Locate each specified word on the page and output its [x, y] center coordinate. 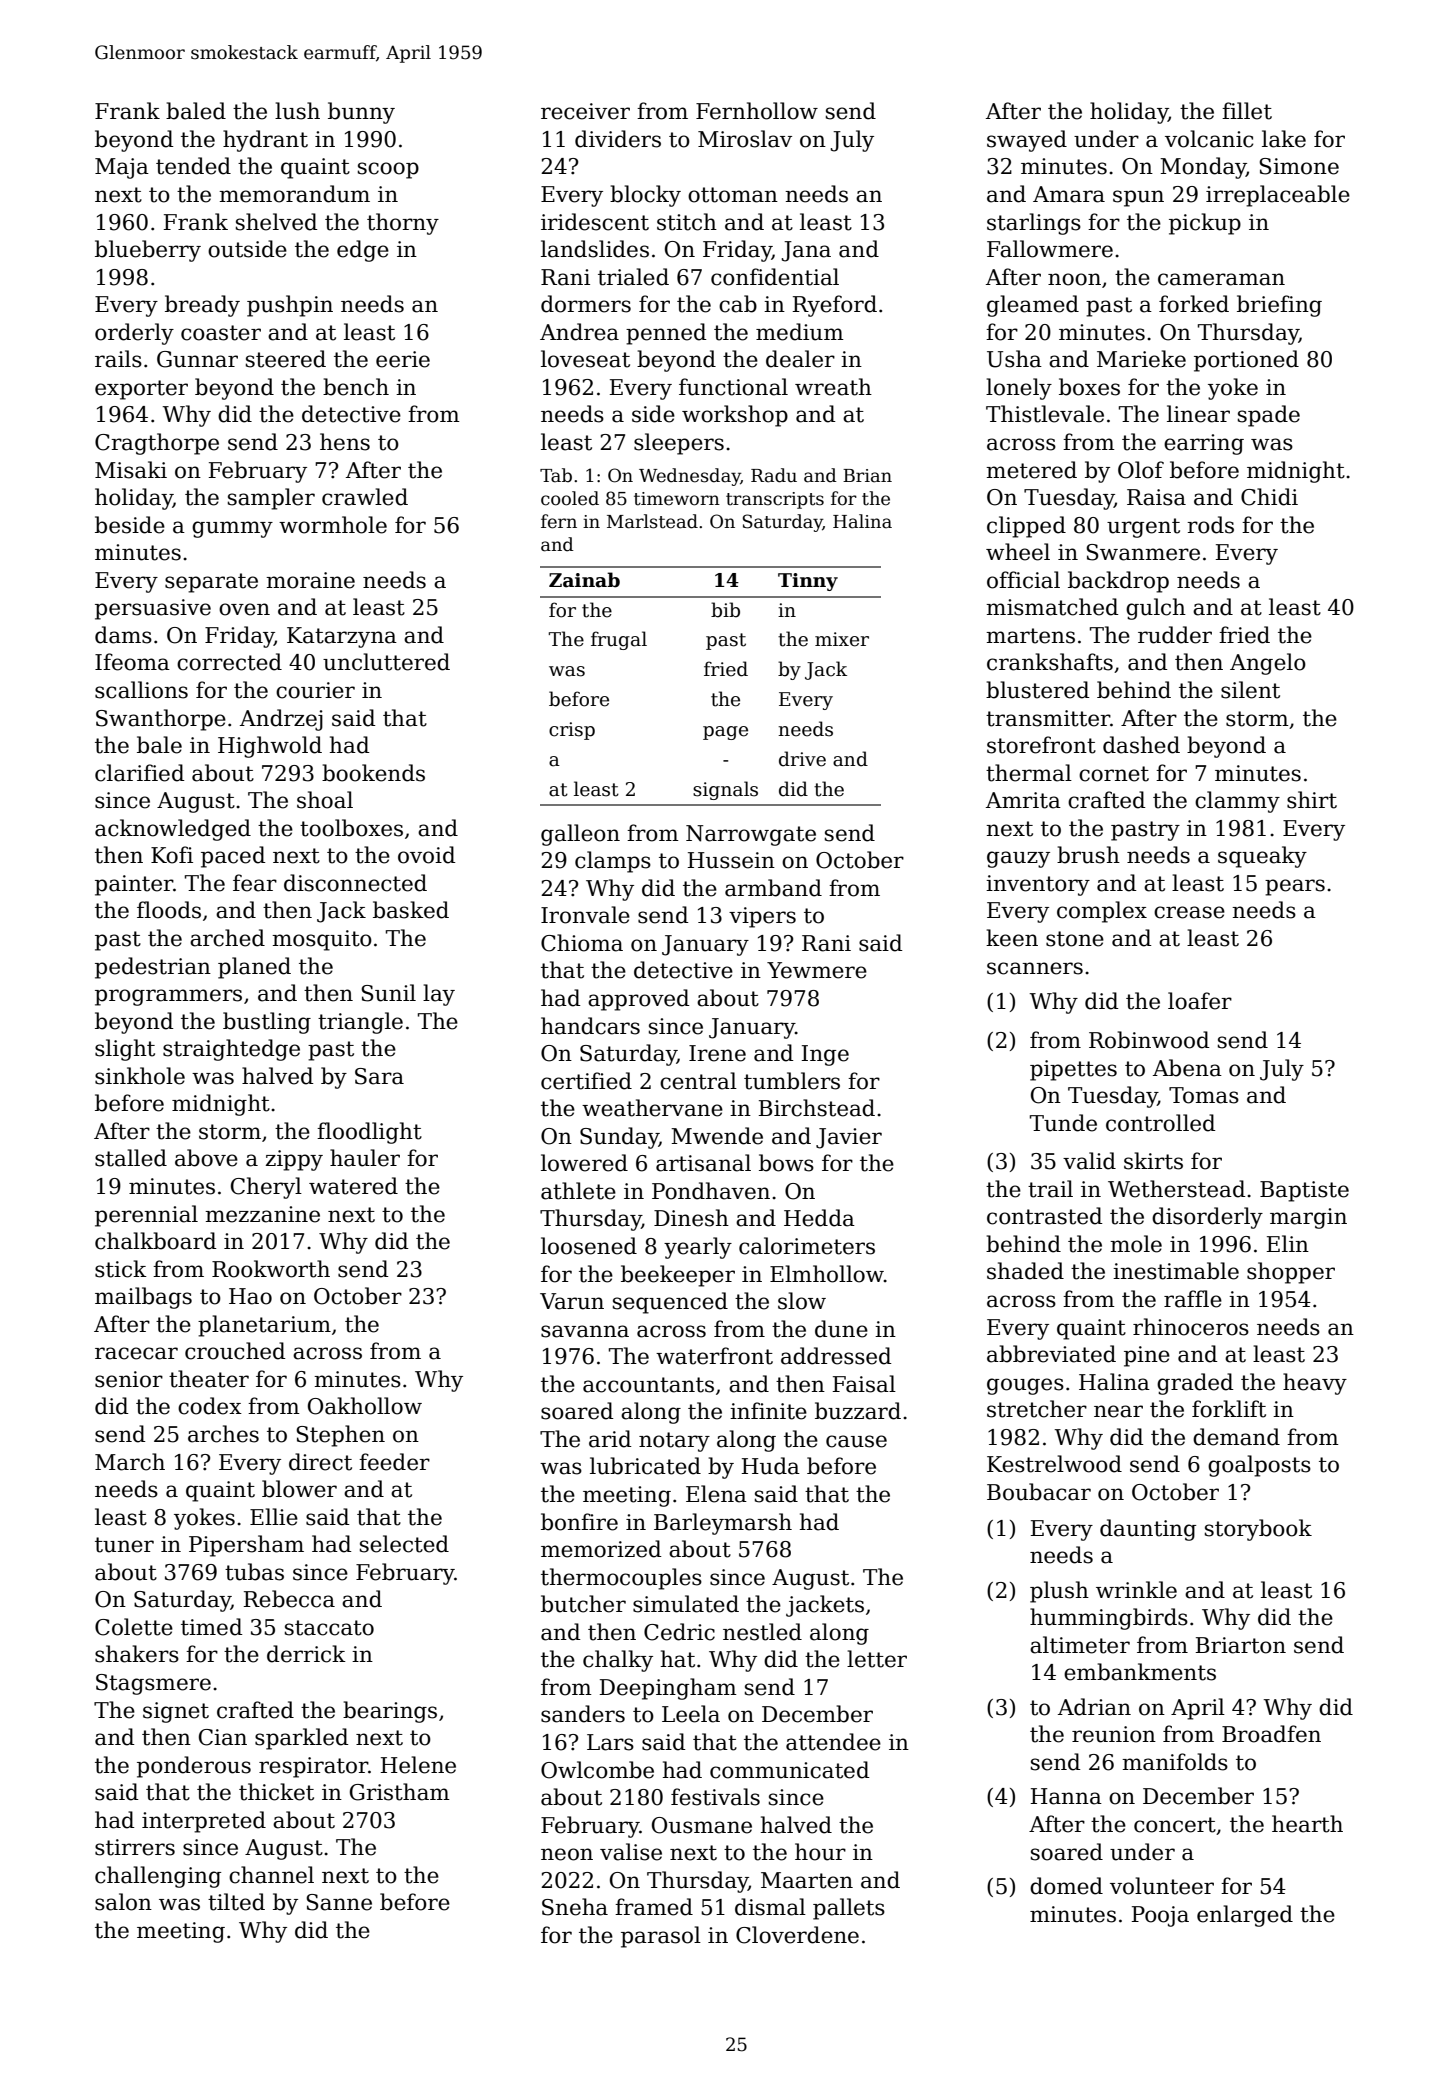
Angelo [1268, 664]
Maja [122, 168]
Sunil [388, 993]
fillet [1247, 111]
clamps [613, 862]
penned [666, 334]
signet [176, 1712]
